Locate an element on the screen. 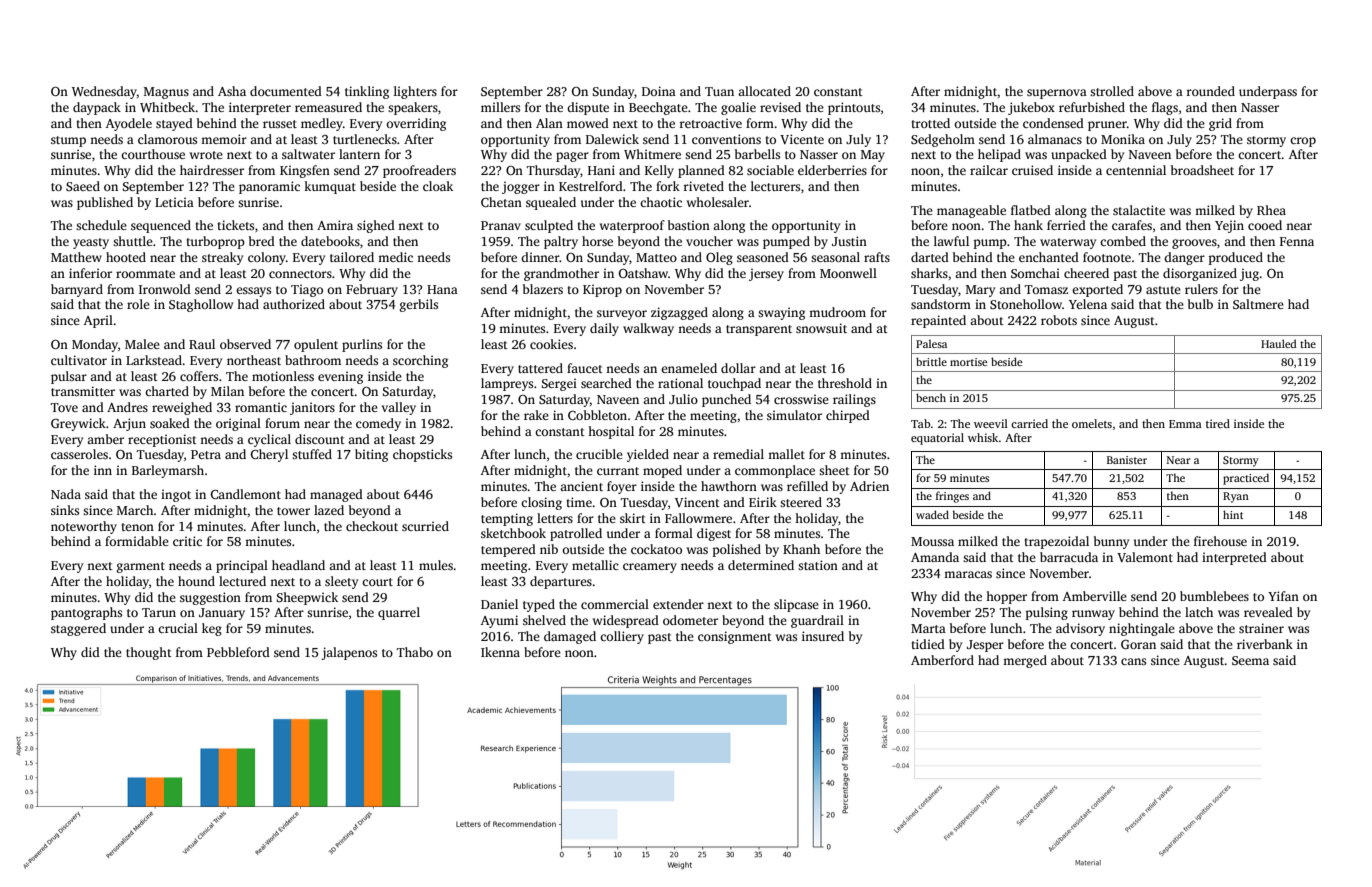 The height and width of the screenshot is (887, 1372). merged is located at coordinates (1025, 661).
